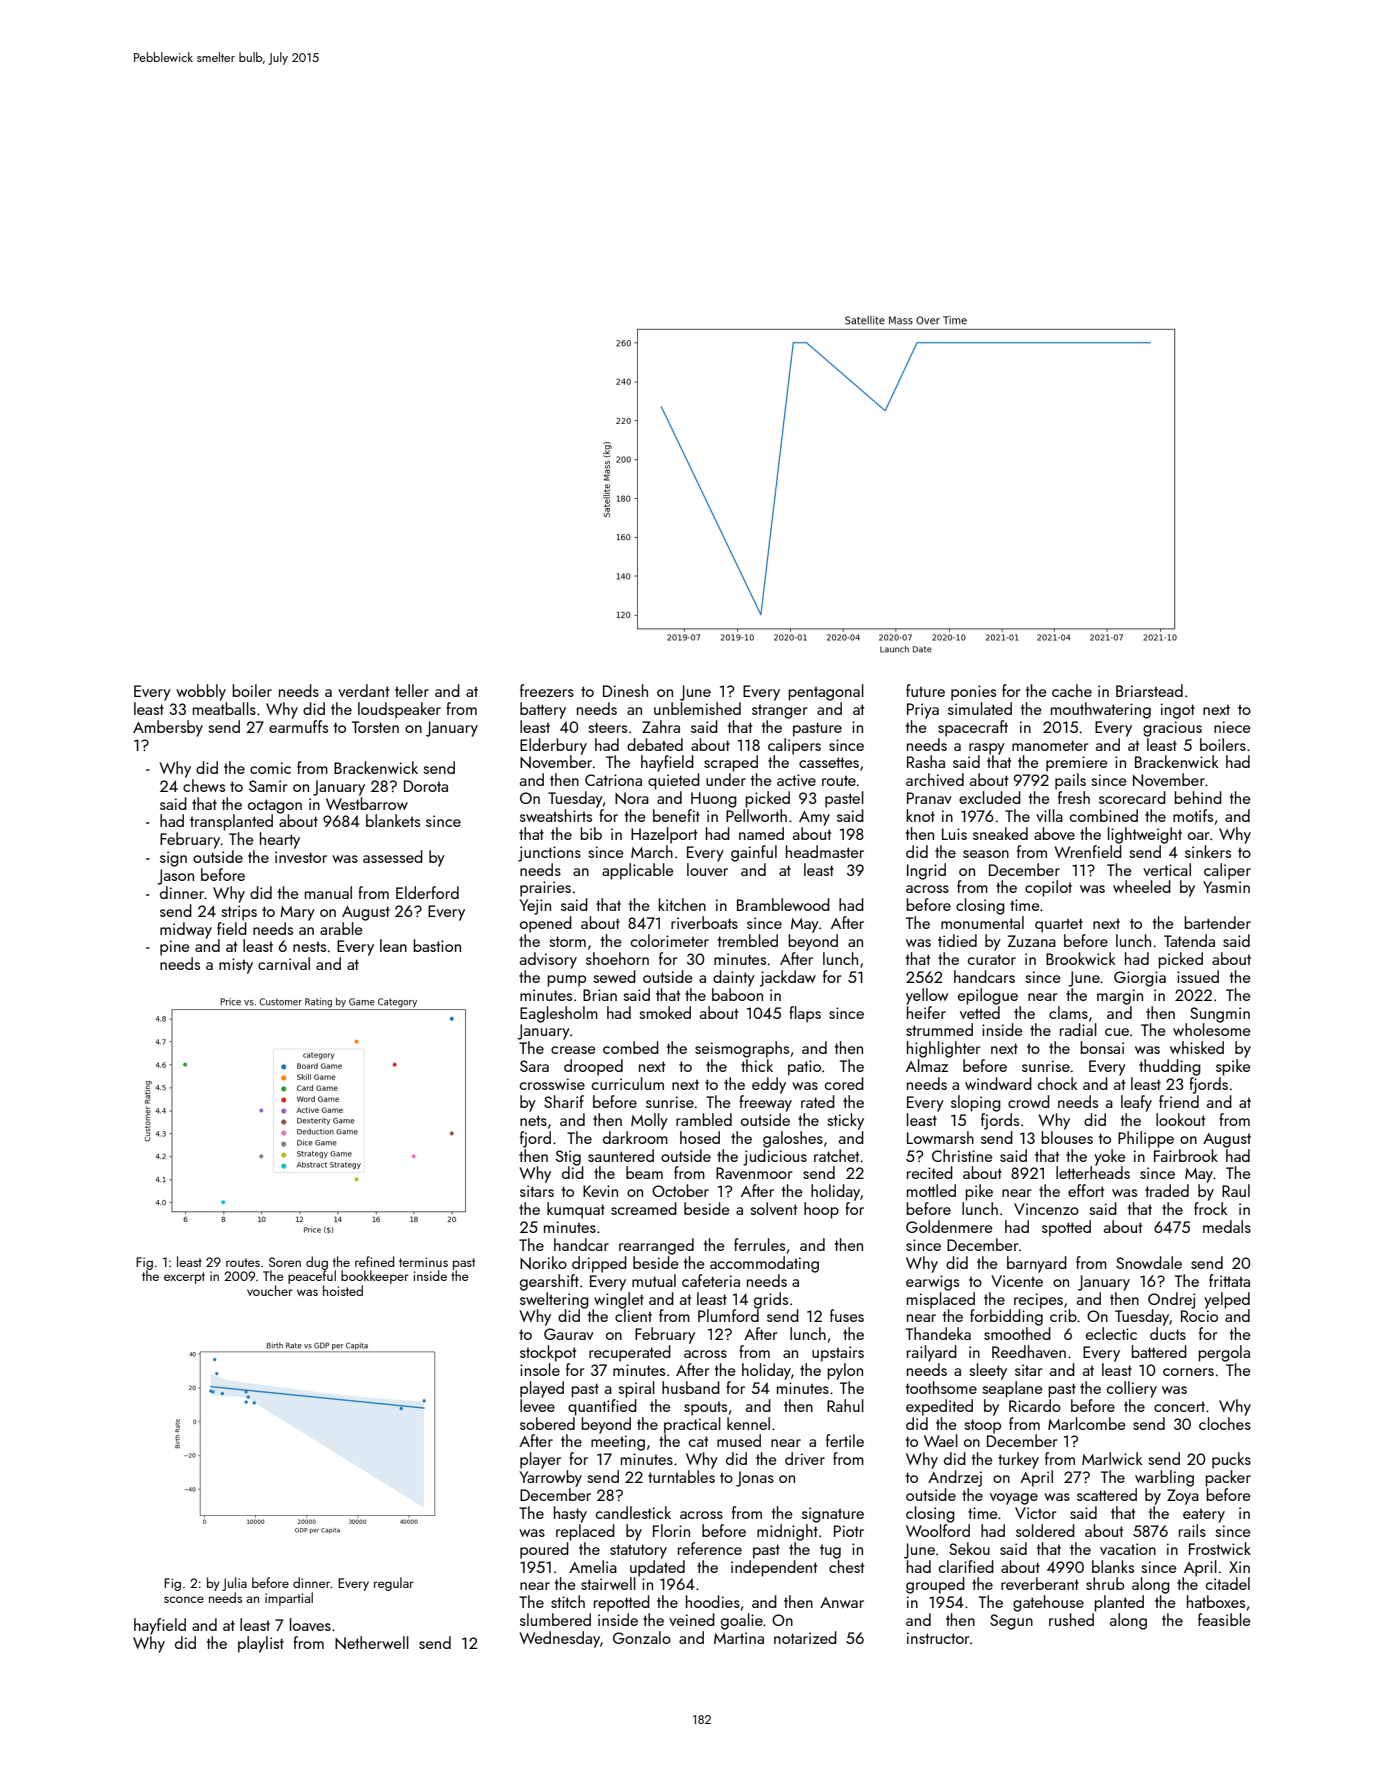 The height and width of the screenshot is (1791, 1384). I want to click on Torsten, so click(375, 727).
